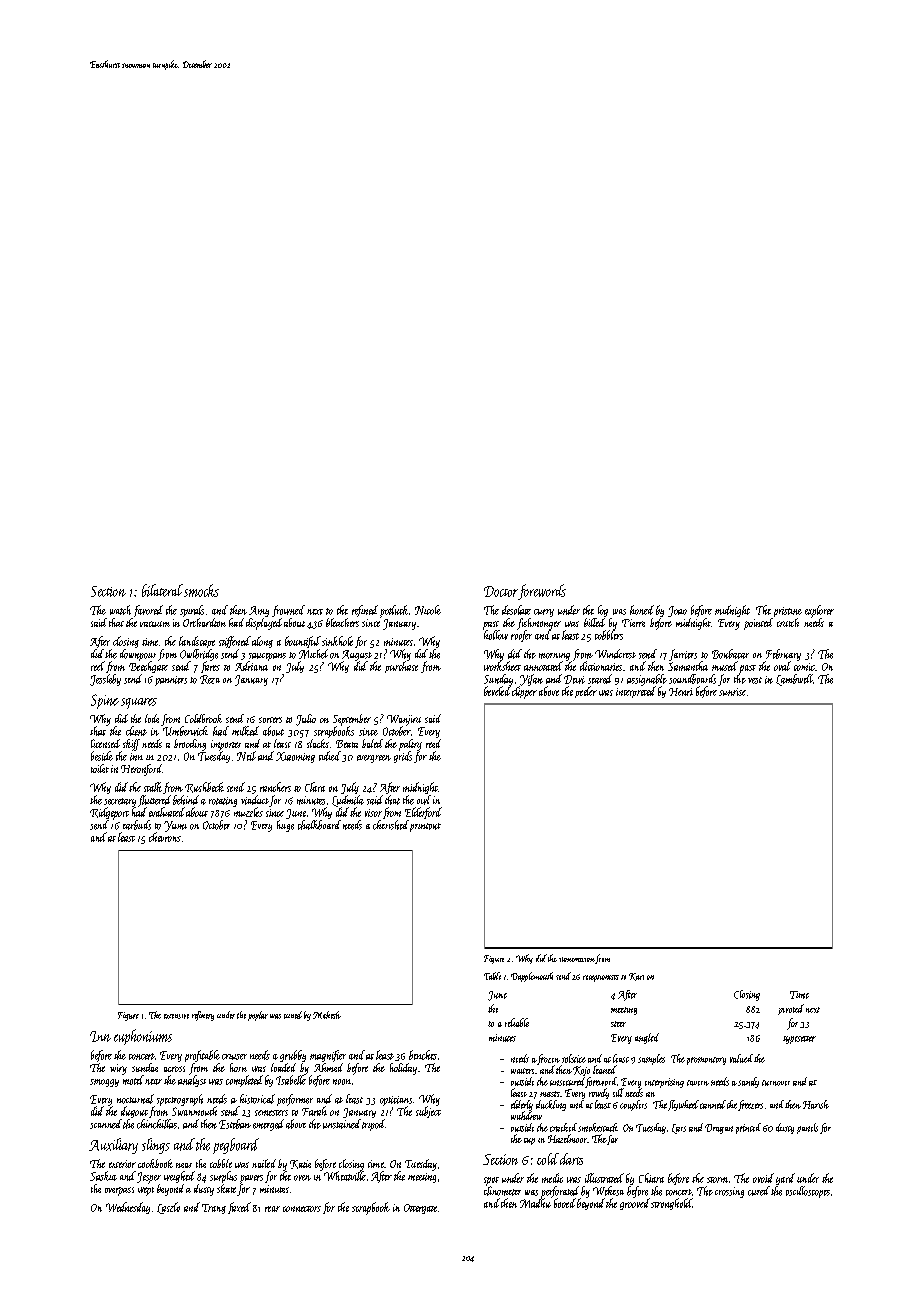 This image has width=924, height=1308. What do you see at coordinates (113, 1146) in the image?
I see `Auxiliary` at bounding box center [113, 1146].
